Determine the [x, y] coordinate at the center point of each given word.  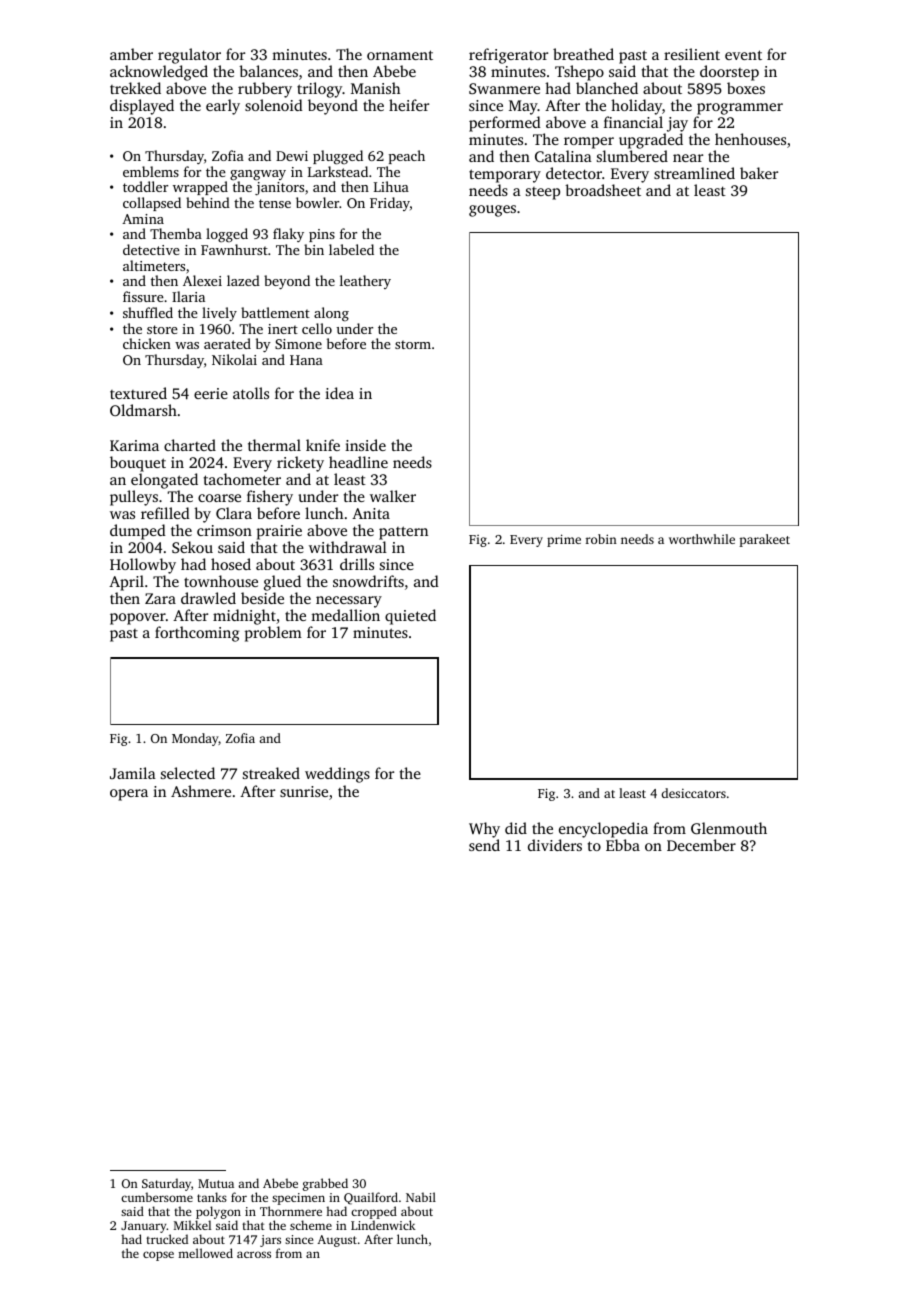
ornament [400, 55]
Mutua [216, 1183]
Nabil [421, 1197]
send [484, 845]
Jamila [133, 773]
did [516, 828]
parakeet [764, 540]
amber [131, 54]
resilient [692, 54]
